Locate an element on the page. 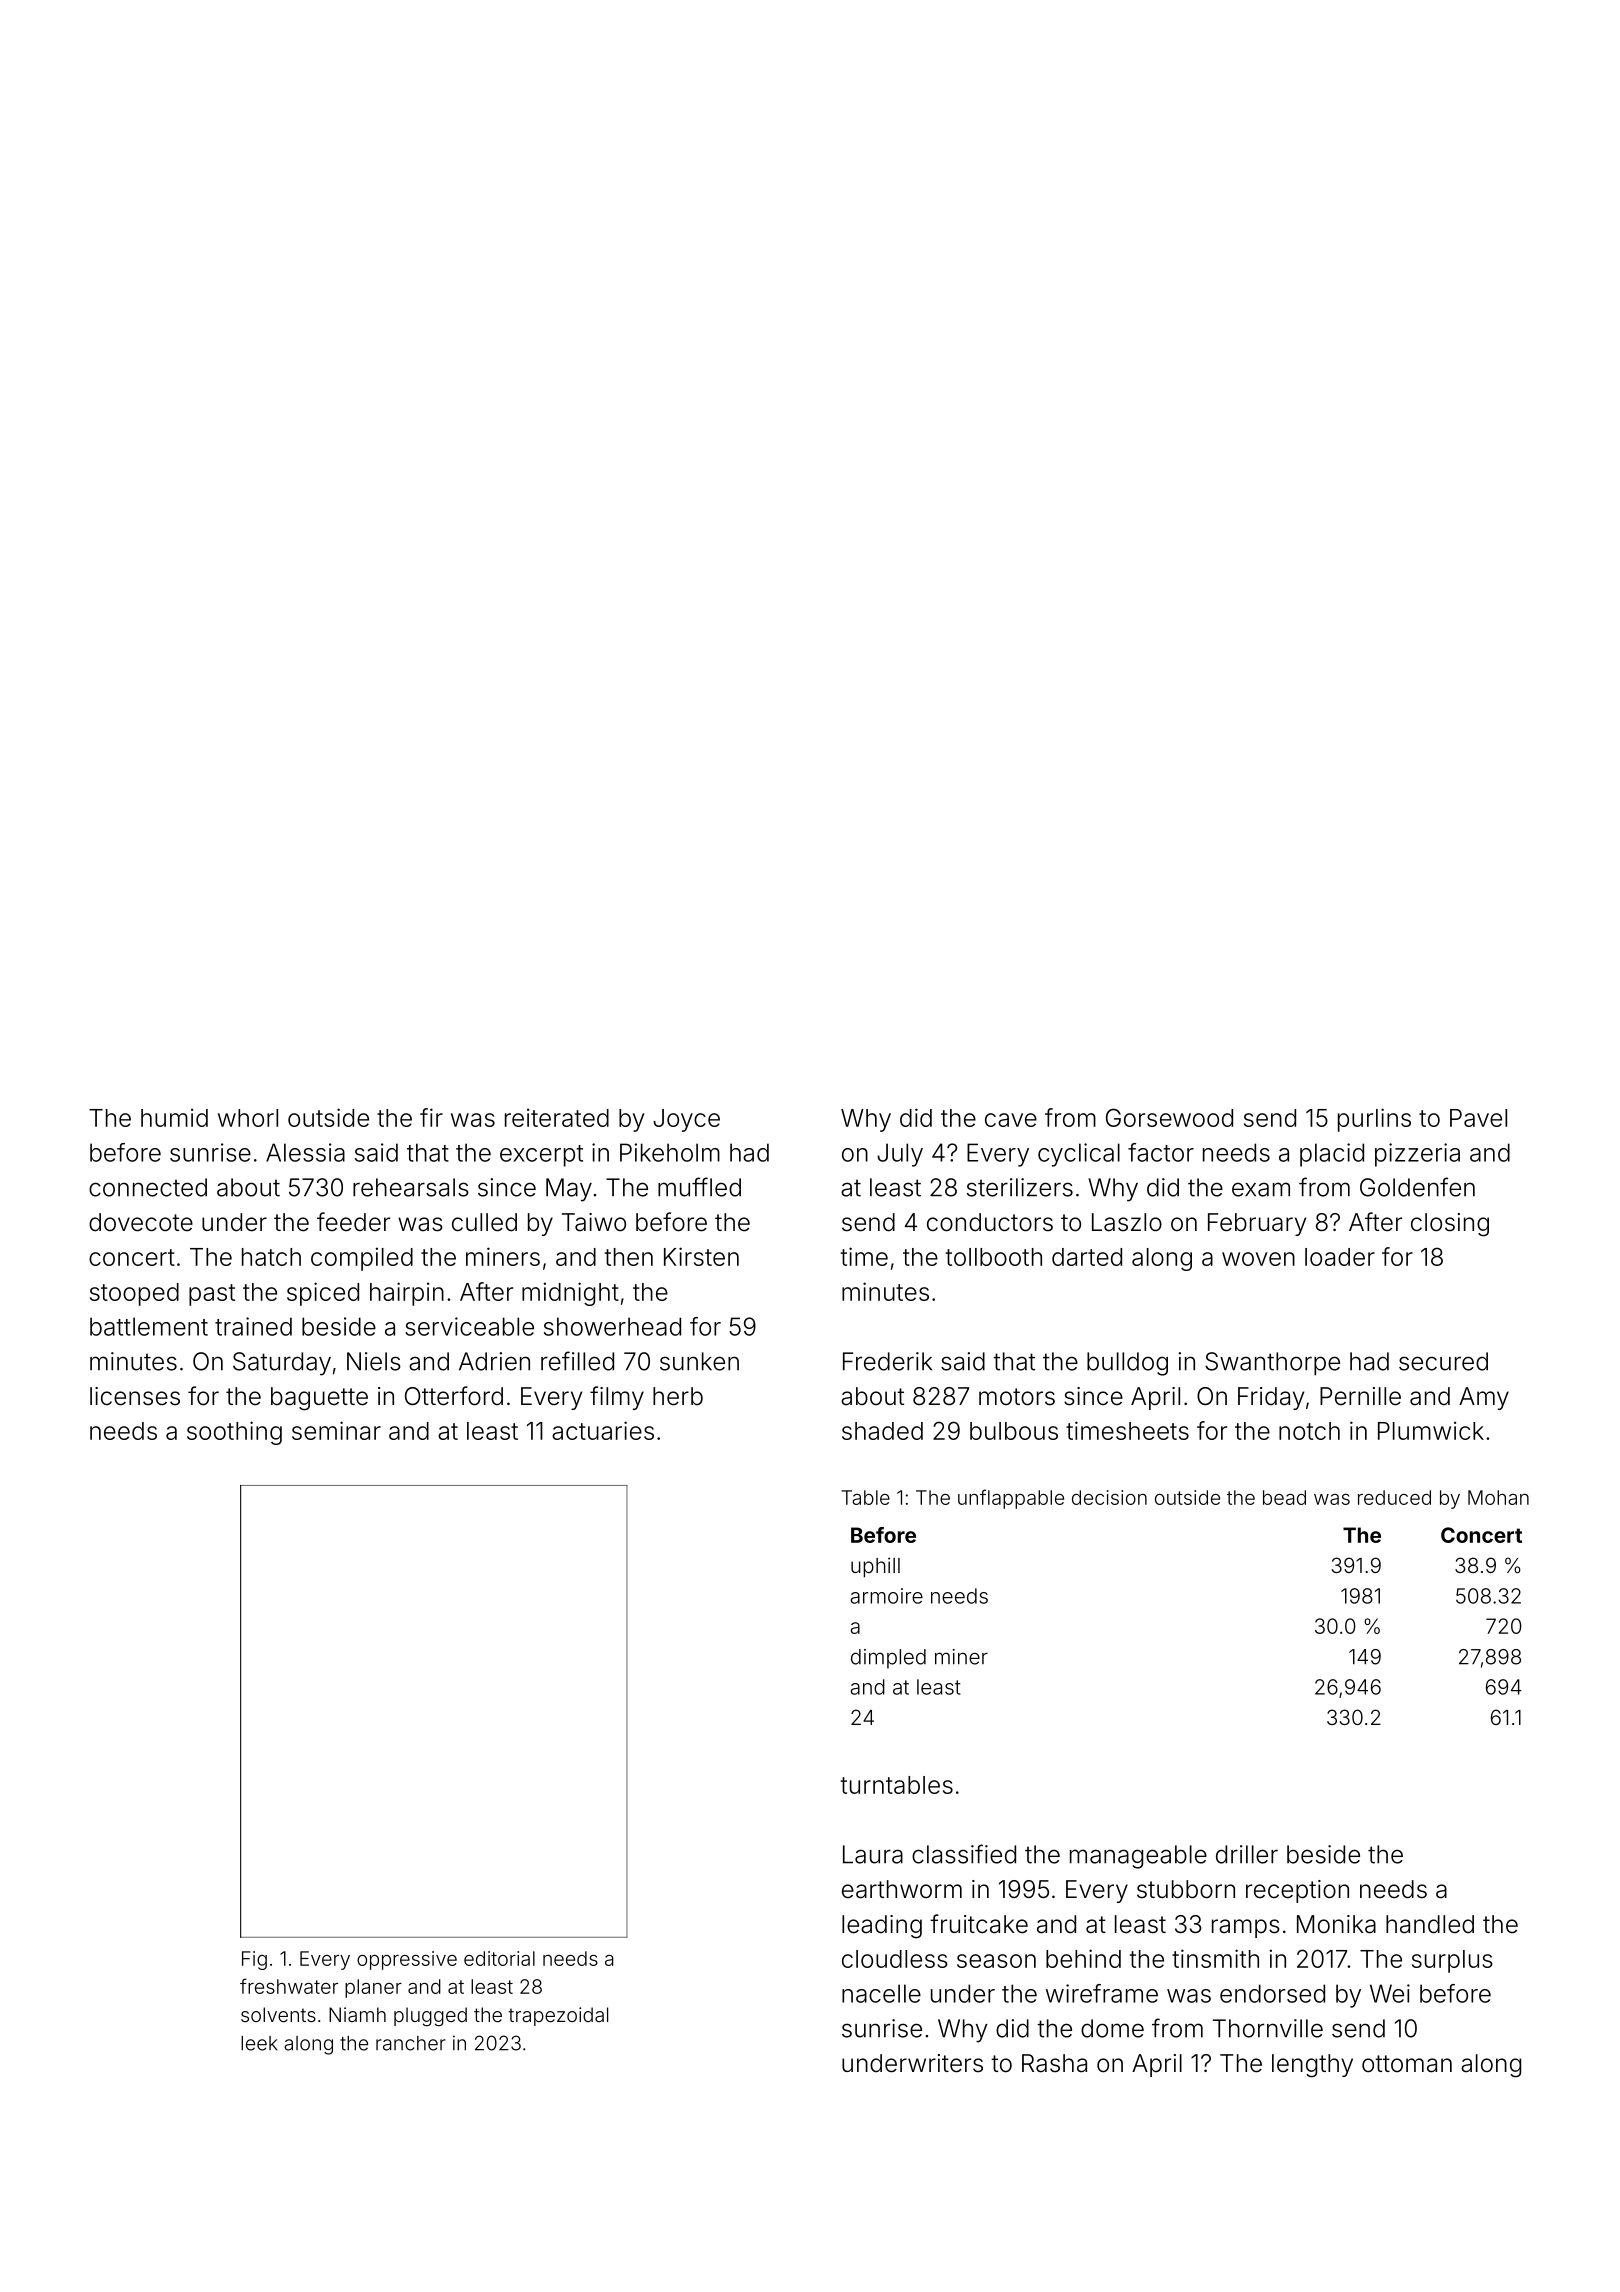 Image resolution: width=1620 pixels, height=2292 pixels. shaded is located at coordinates (882, 1431).
